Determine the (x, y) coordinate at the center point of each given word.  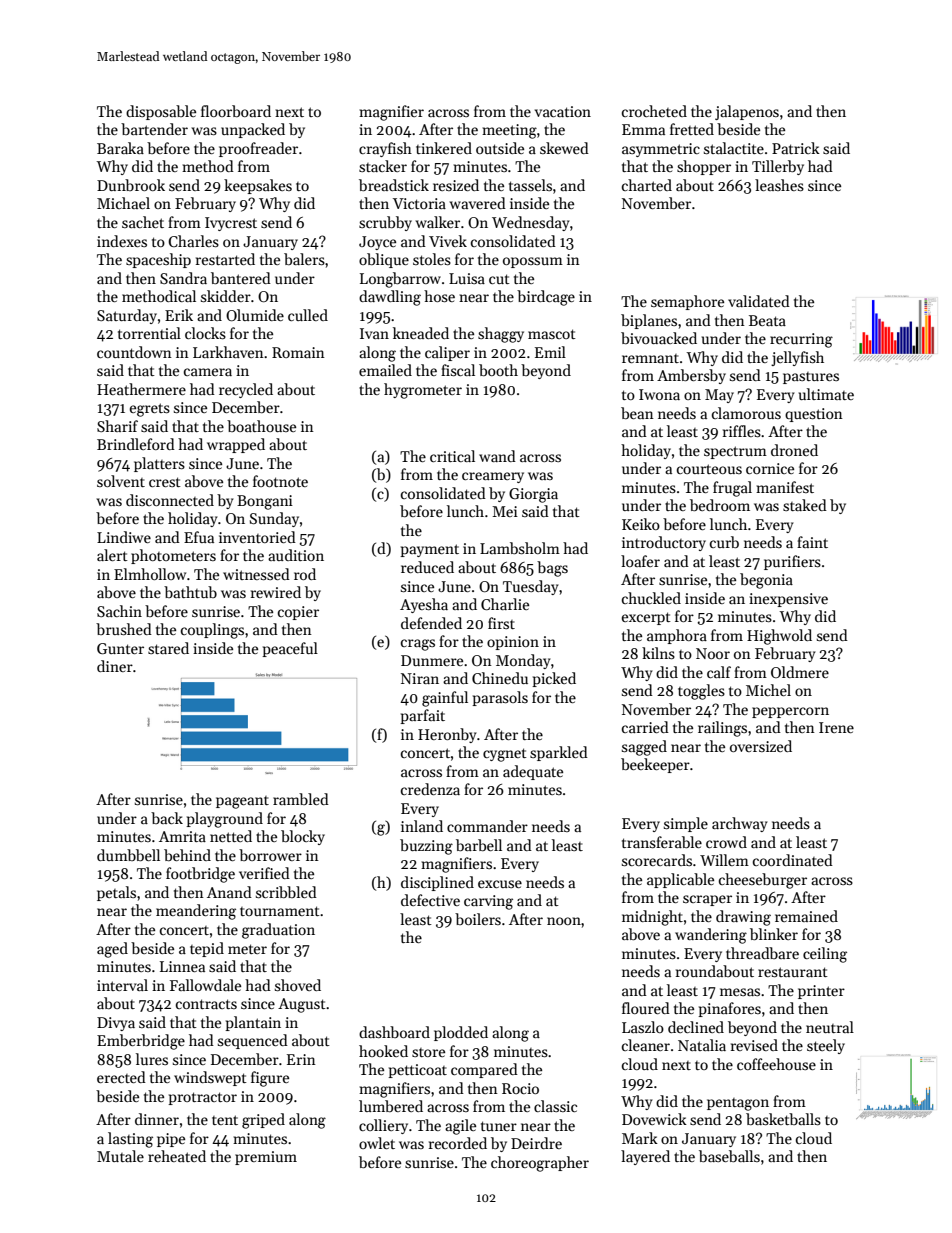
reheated (177, 1156)
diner (115, 666)
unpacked (253, 130)
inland (422, 826)
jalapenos (747, 112)
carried (645, 727)
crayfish (385, 149)
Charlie (505, 604)
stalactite (734, 148)
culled (308, 315)
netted (231, 836)
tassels (530, 185)
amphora (677, 636)
